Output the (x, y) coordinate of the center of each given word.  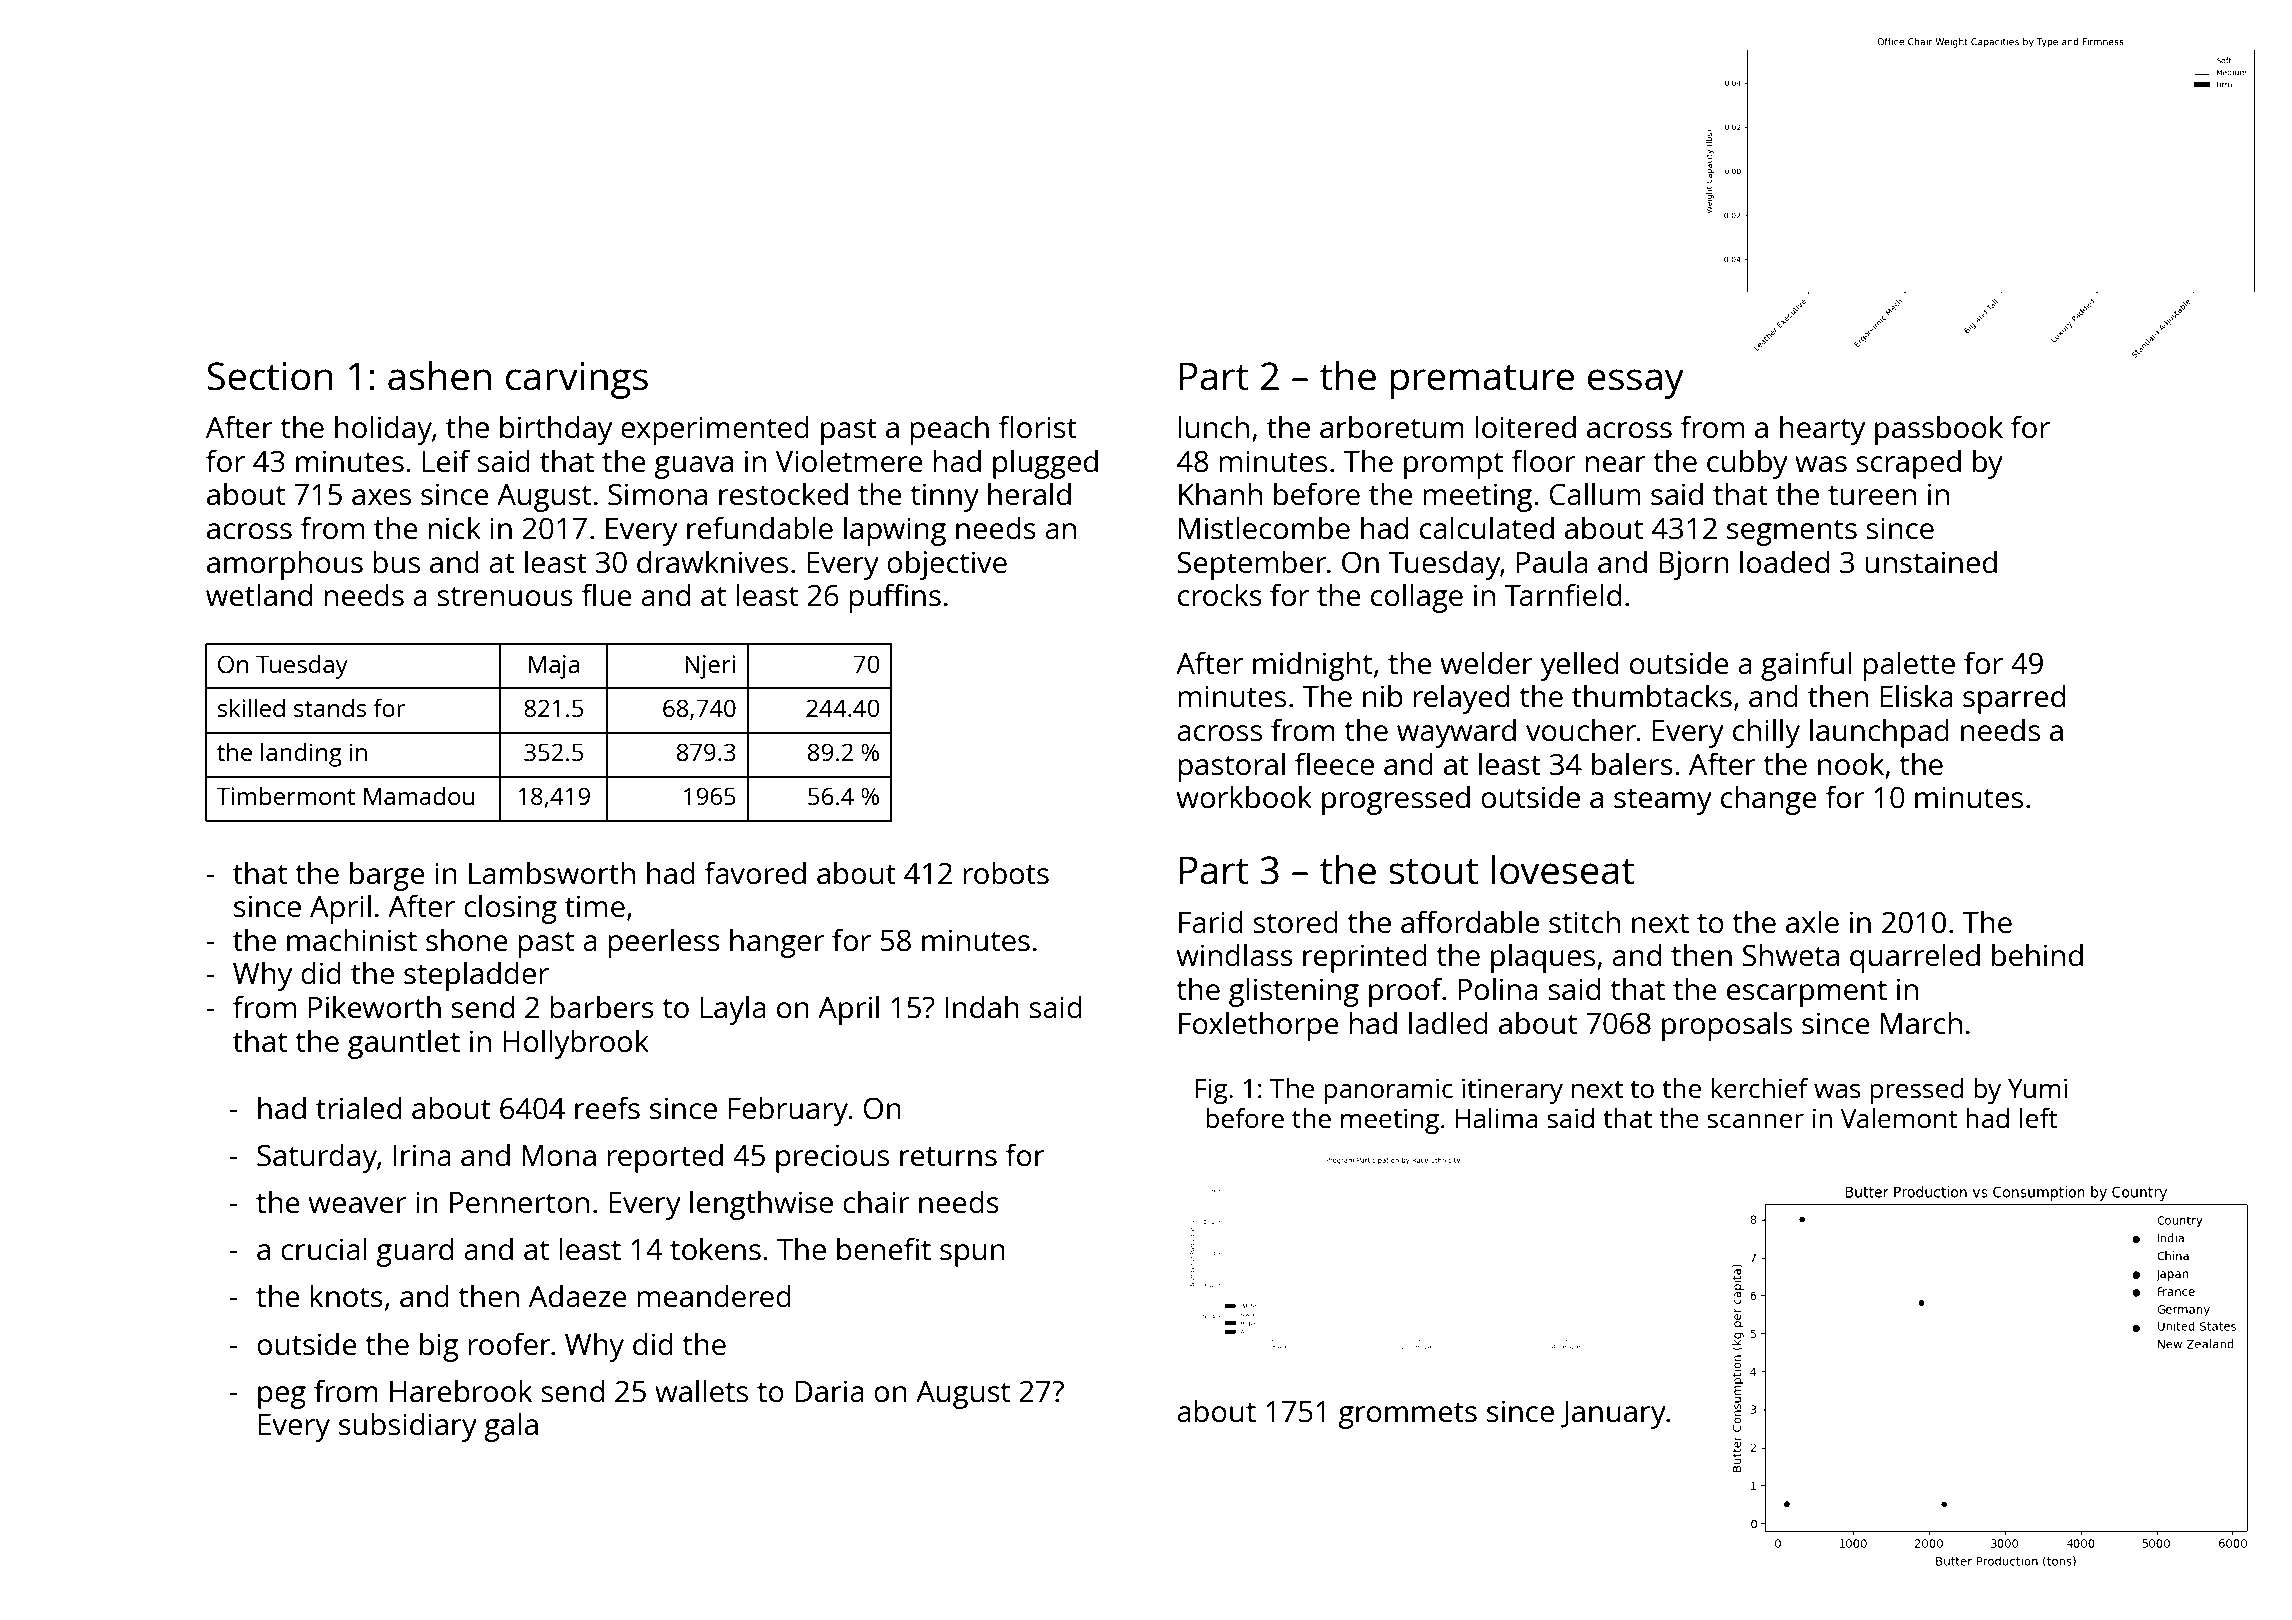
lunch (1213, 427)
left (2038, 1118)
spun (972, 1255)
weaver (357, 1205)
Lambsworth (552, 872)
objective (947, 565)
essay (1636, 384)
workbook (1244, 796)
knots (346, 1295)
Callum (1594, 494)
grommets (1407, 1415)
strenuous (505, 596)
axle (1812, 921)
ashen (439, 376)
